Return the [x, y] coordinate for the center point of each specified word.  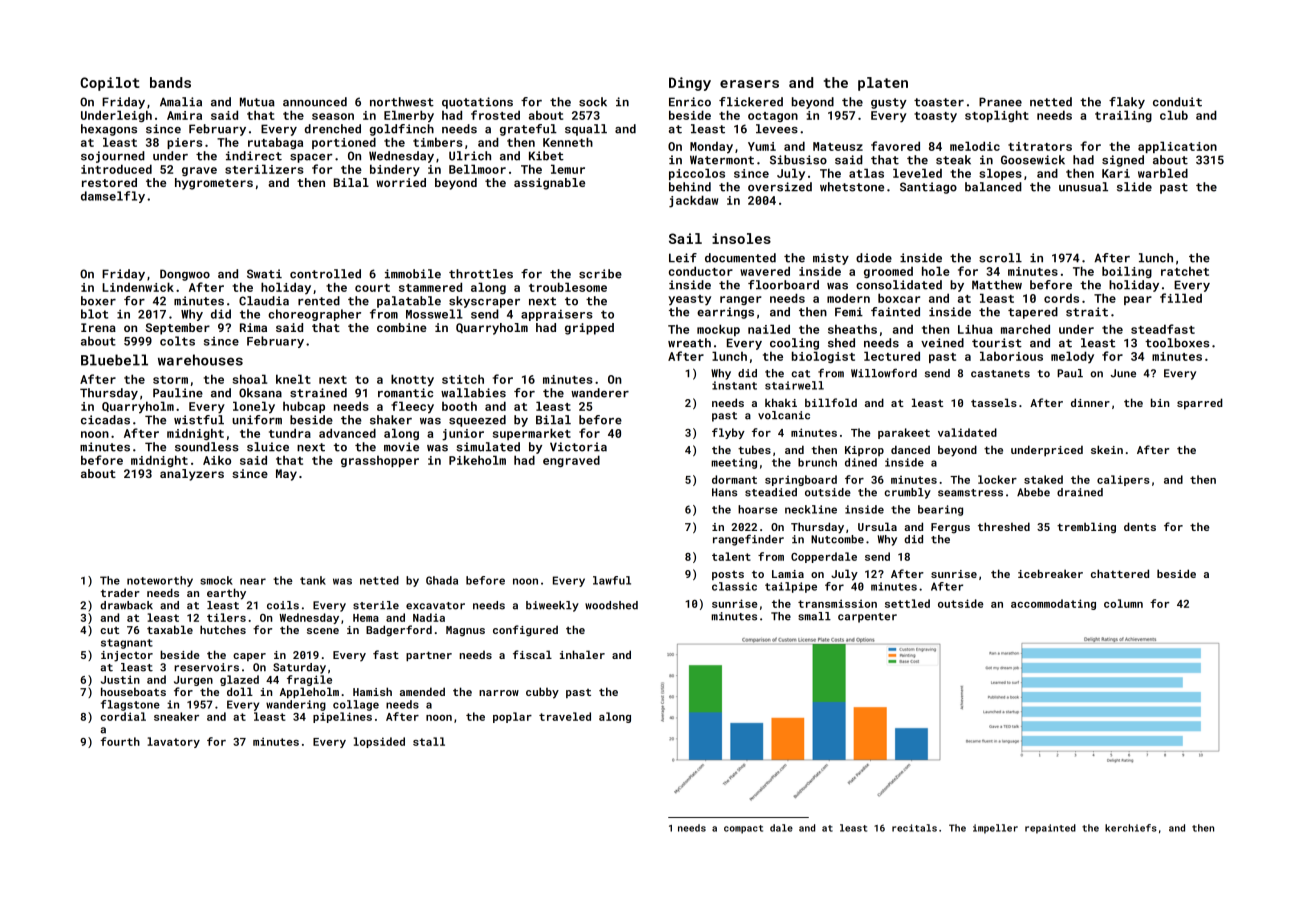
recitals [914, 828]
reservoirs [206, 667]
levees [777, 129]
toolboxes [1177, 343]
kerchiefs [1131, 828]
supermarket [532, 434]
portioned [344, 143]
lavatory [173, 742]
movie [401, 447]
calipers [1123, 480]
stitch [463, 379]
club [1174, 115]
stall [429, 741]
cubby [542, 693]
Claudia [264, 301]
